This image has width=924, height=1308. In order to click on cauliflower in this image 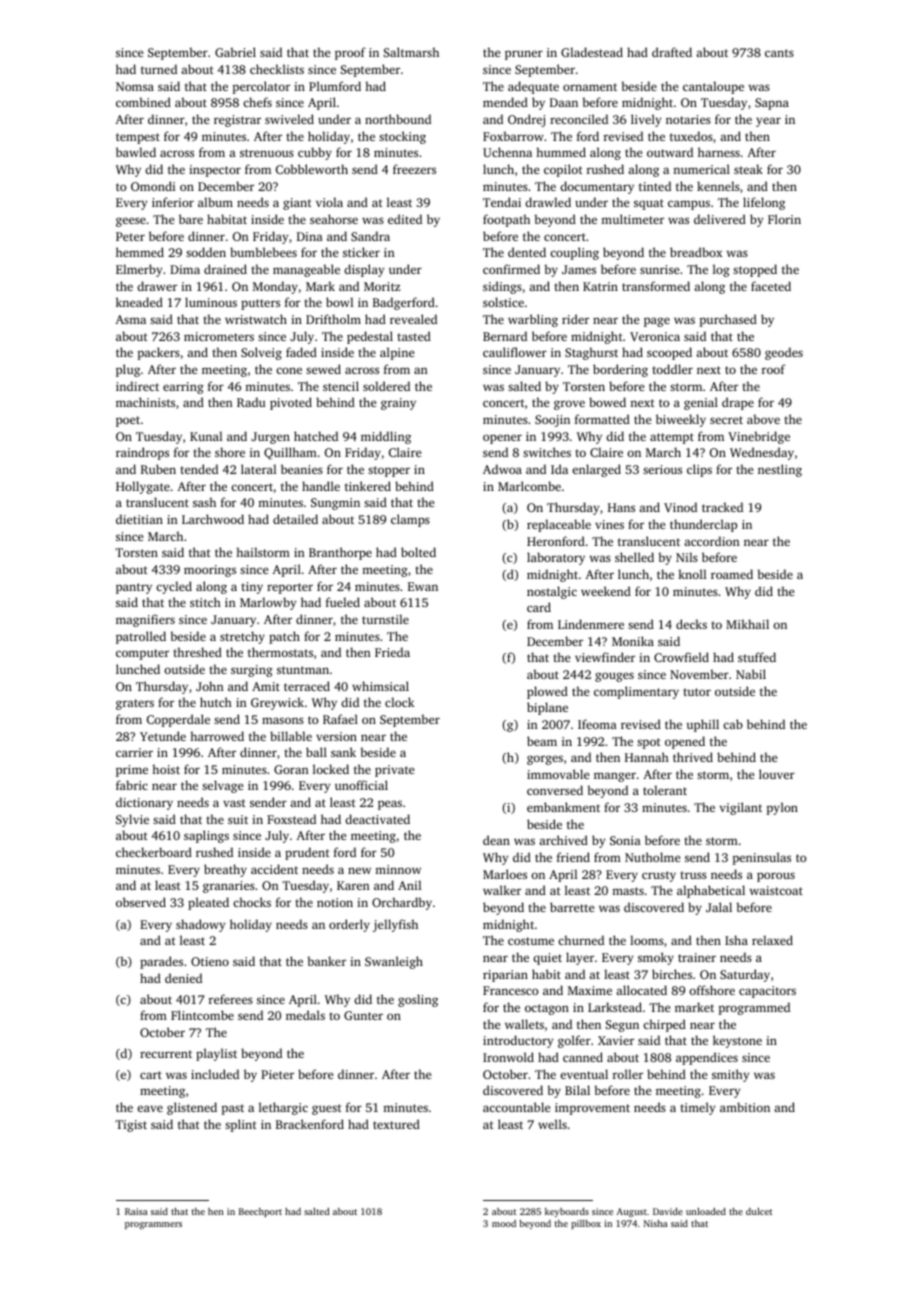, I will do `click(515, 352)`.
